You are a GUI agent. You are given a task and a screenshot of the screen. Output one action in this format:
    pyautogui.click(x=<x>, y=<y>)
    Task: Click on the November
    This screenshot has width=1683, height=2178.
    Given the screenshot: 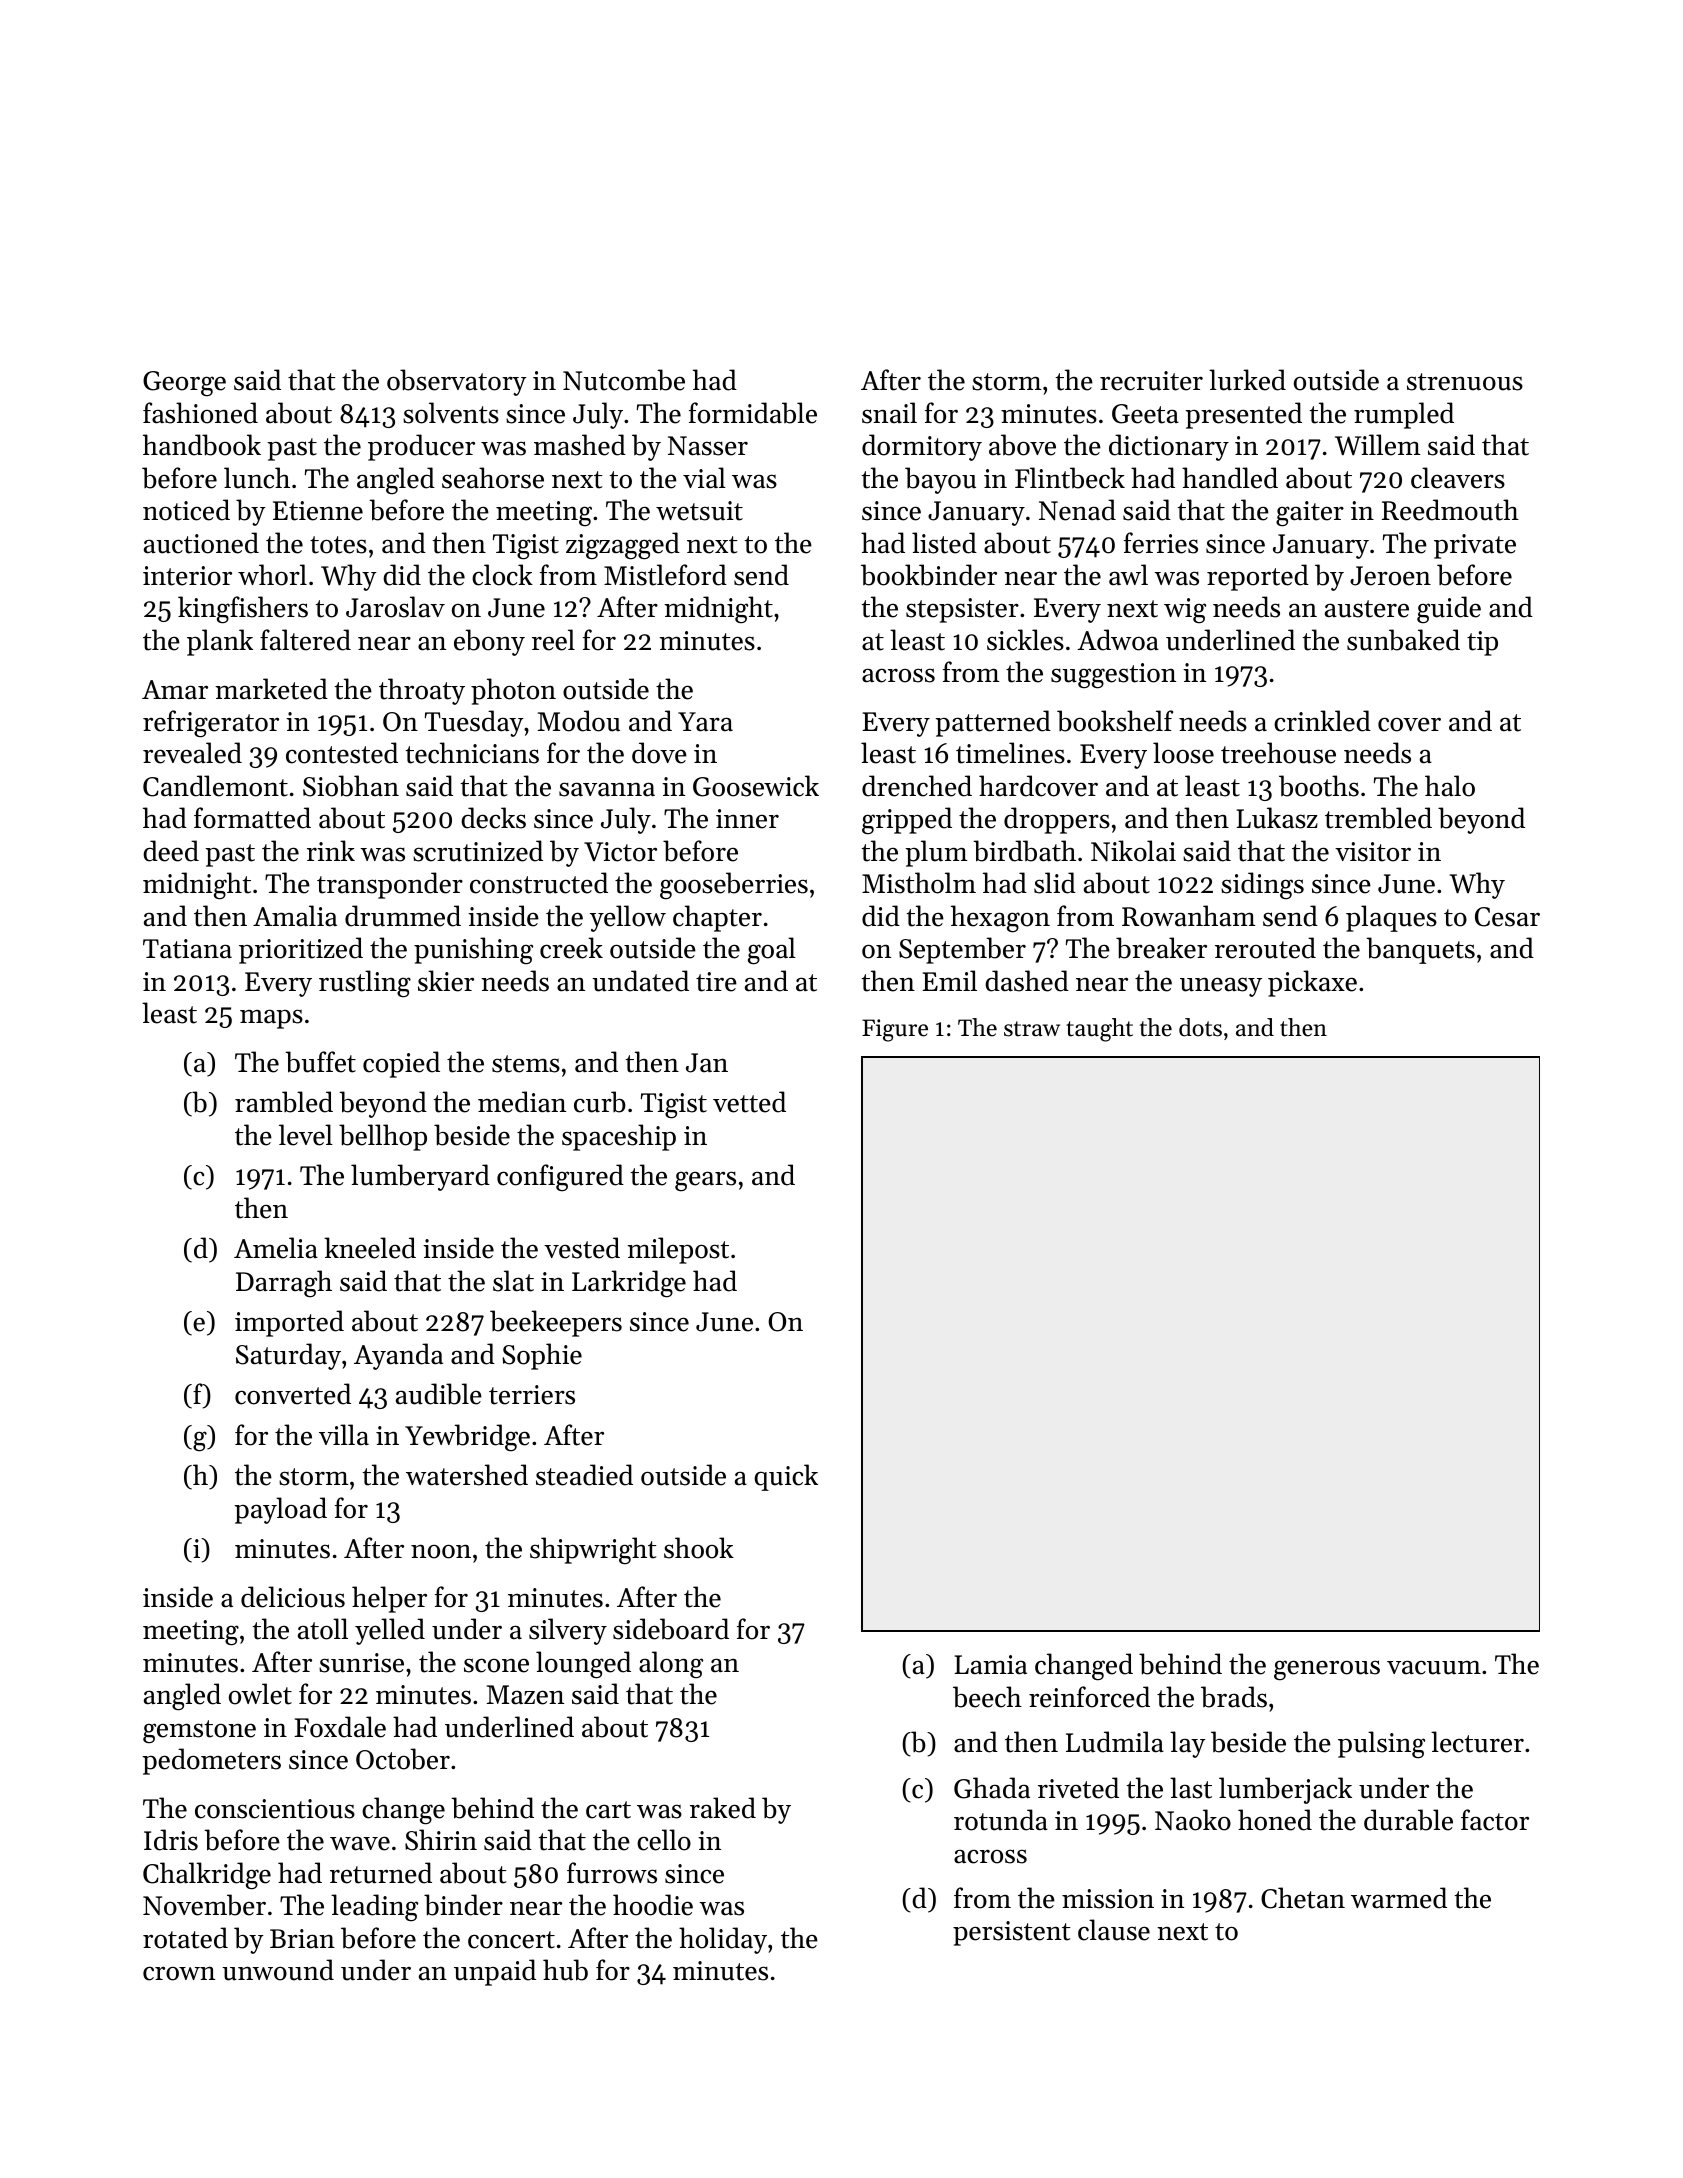 What is the action you would take?
    pyautogui.click(x=204, y=1905)
